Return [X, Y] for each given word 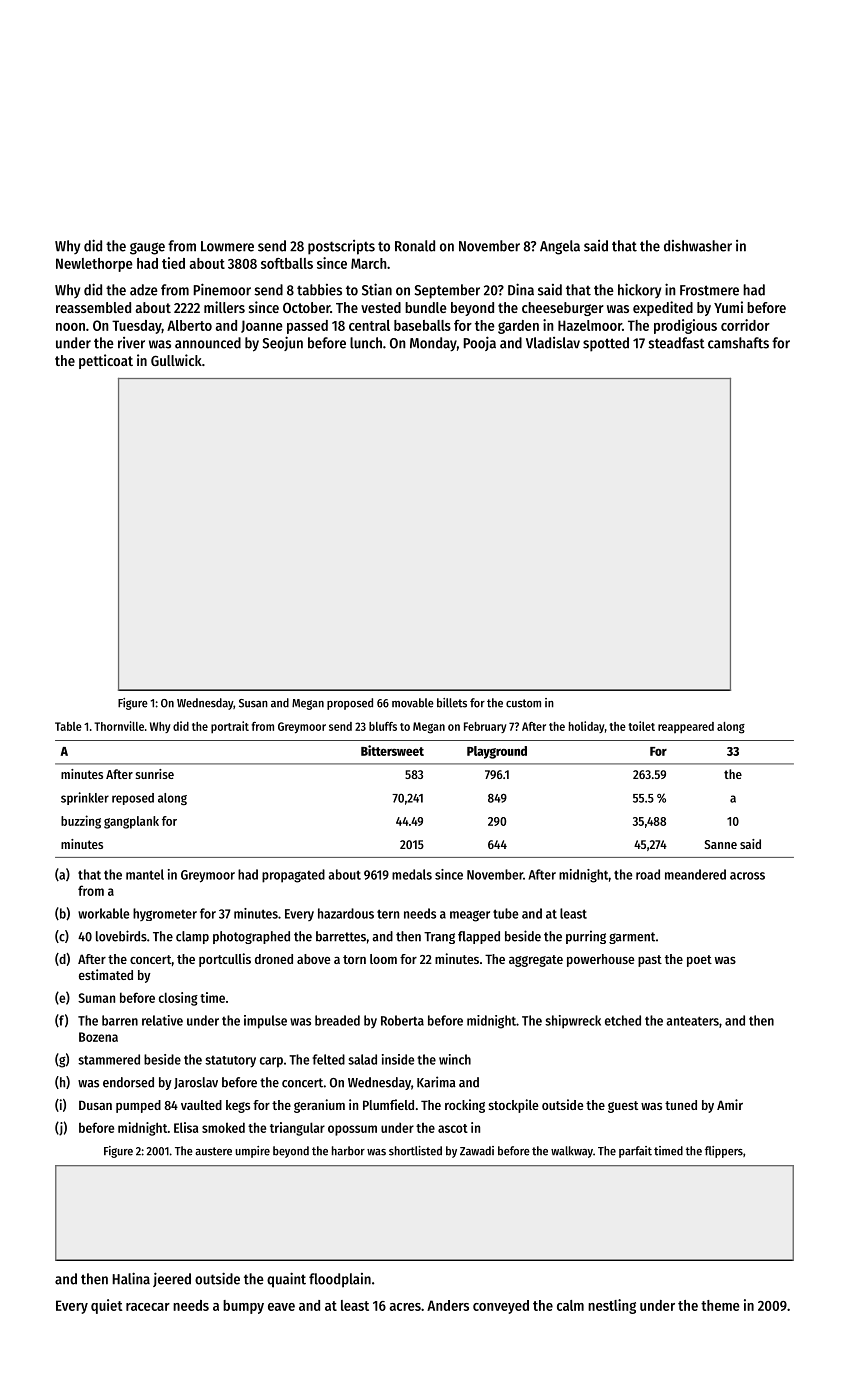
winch [455, 1059]
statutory [230, 1062]
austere [213, 1151]
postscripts [341, 247]
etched [623, 1020]
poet [699, 961]
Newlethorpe [94, 265]
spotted [606, 344]
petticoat [106, 361]
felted [328, 1059]
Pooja [479, 343]
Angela [560, 247]
